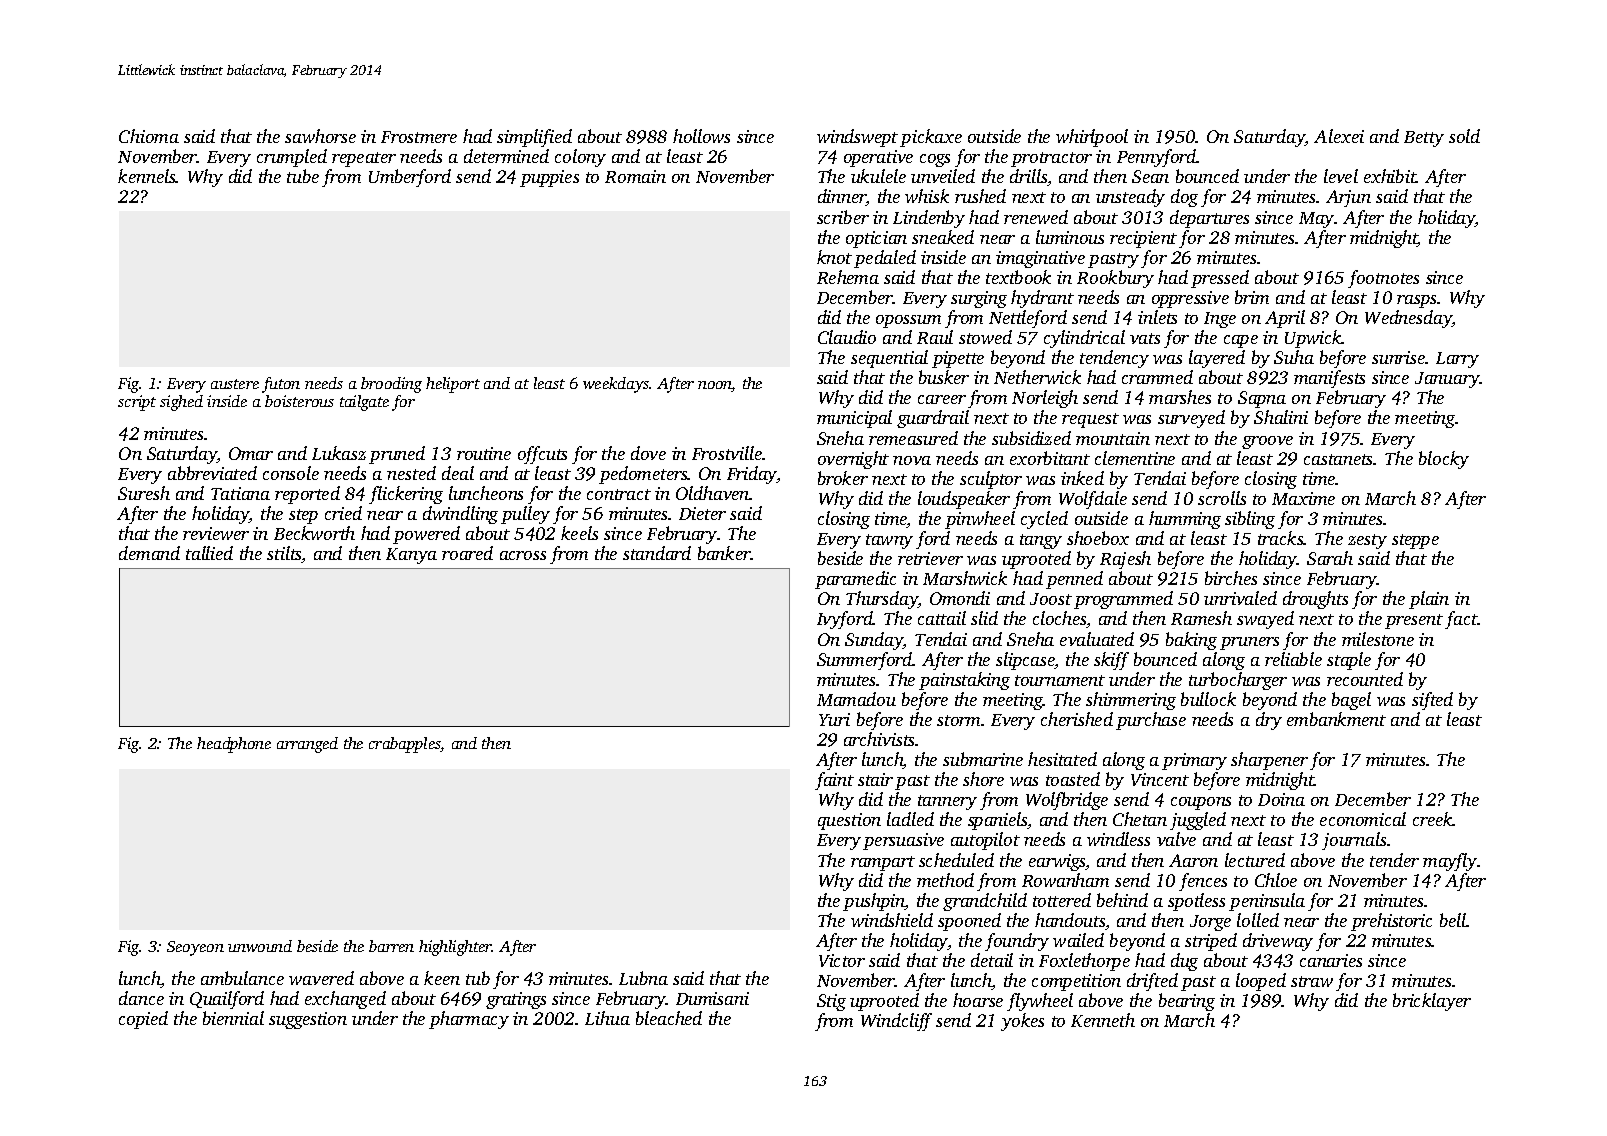  I want to click on plain, so click(1429, 600).
